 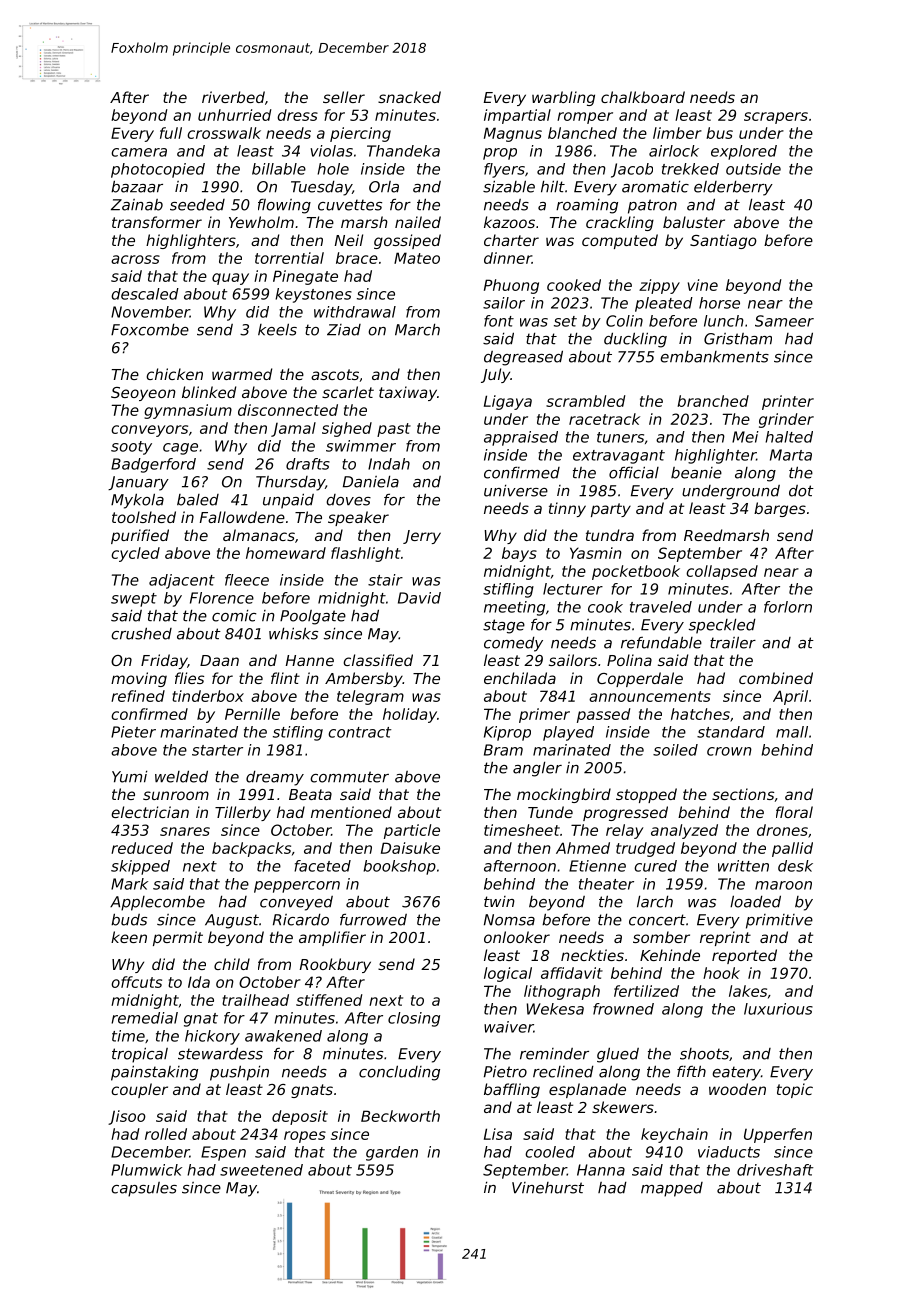 What do you see at coordinates (389, 464) in the image?
I see `Indah` at bounding box center [389, 464].
